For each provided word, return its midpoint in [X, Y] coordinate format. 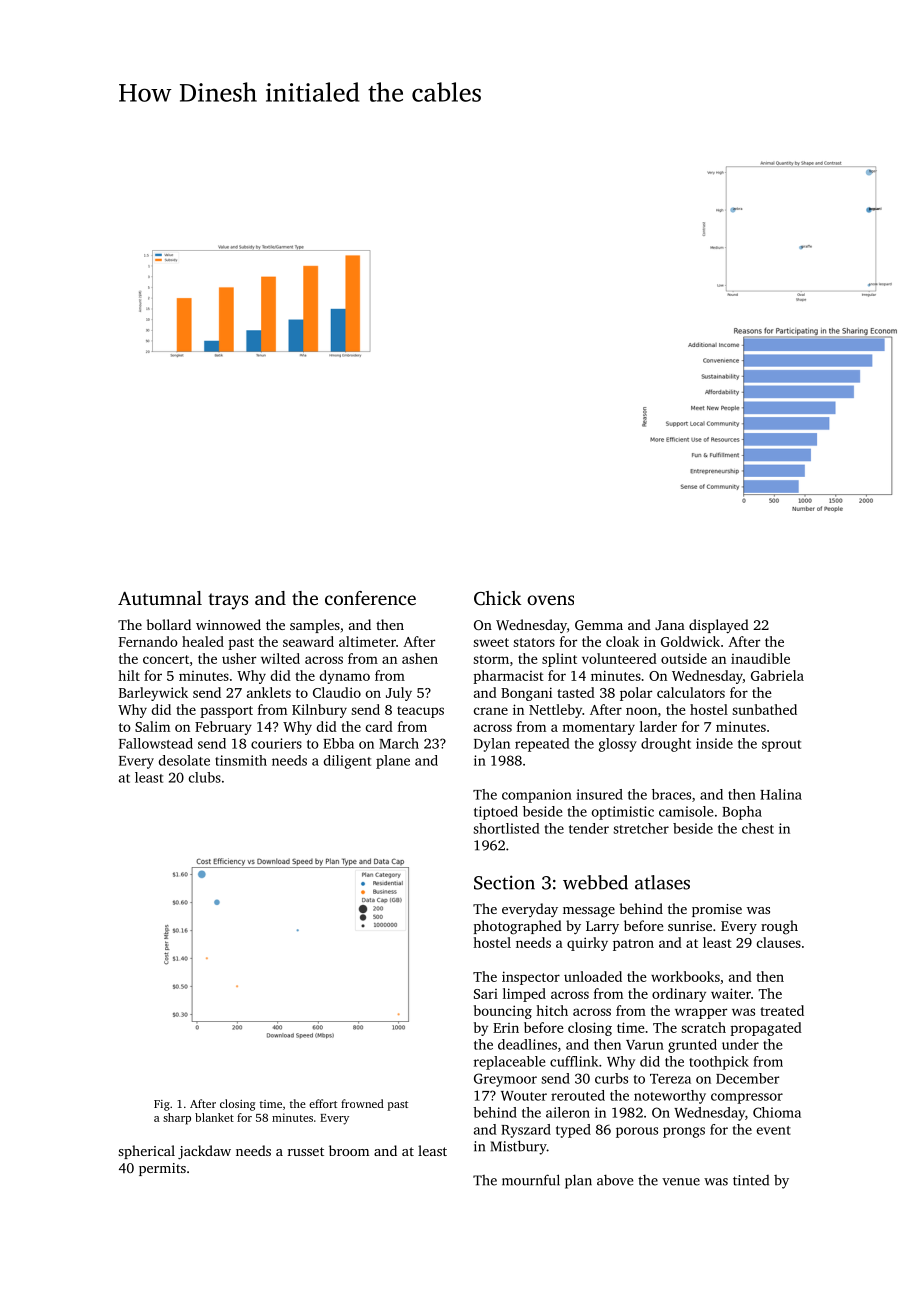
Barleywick [153, 694]
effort [323, 1103]
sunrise [690, 926]
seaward [308, 641]
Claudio [337, 692]
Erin [506, 1028]
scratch [703, 1027]
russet [306, 1151]
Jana [670, 625]
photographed [518, 927]
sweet [491, 642]
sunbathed [764, 709]
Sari [486, 994]
